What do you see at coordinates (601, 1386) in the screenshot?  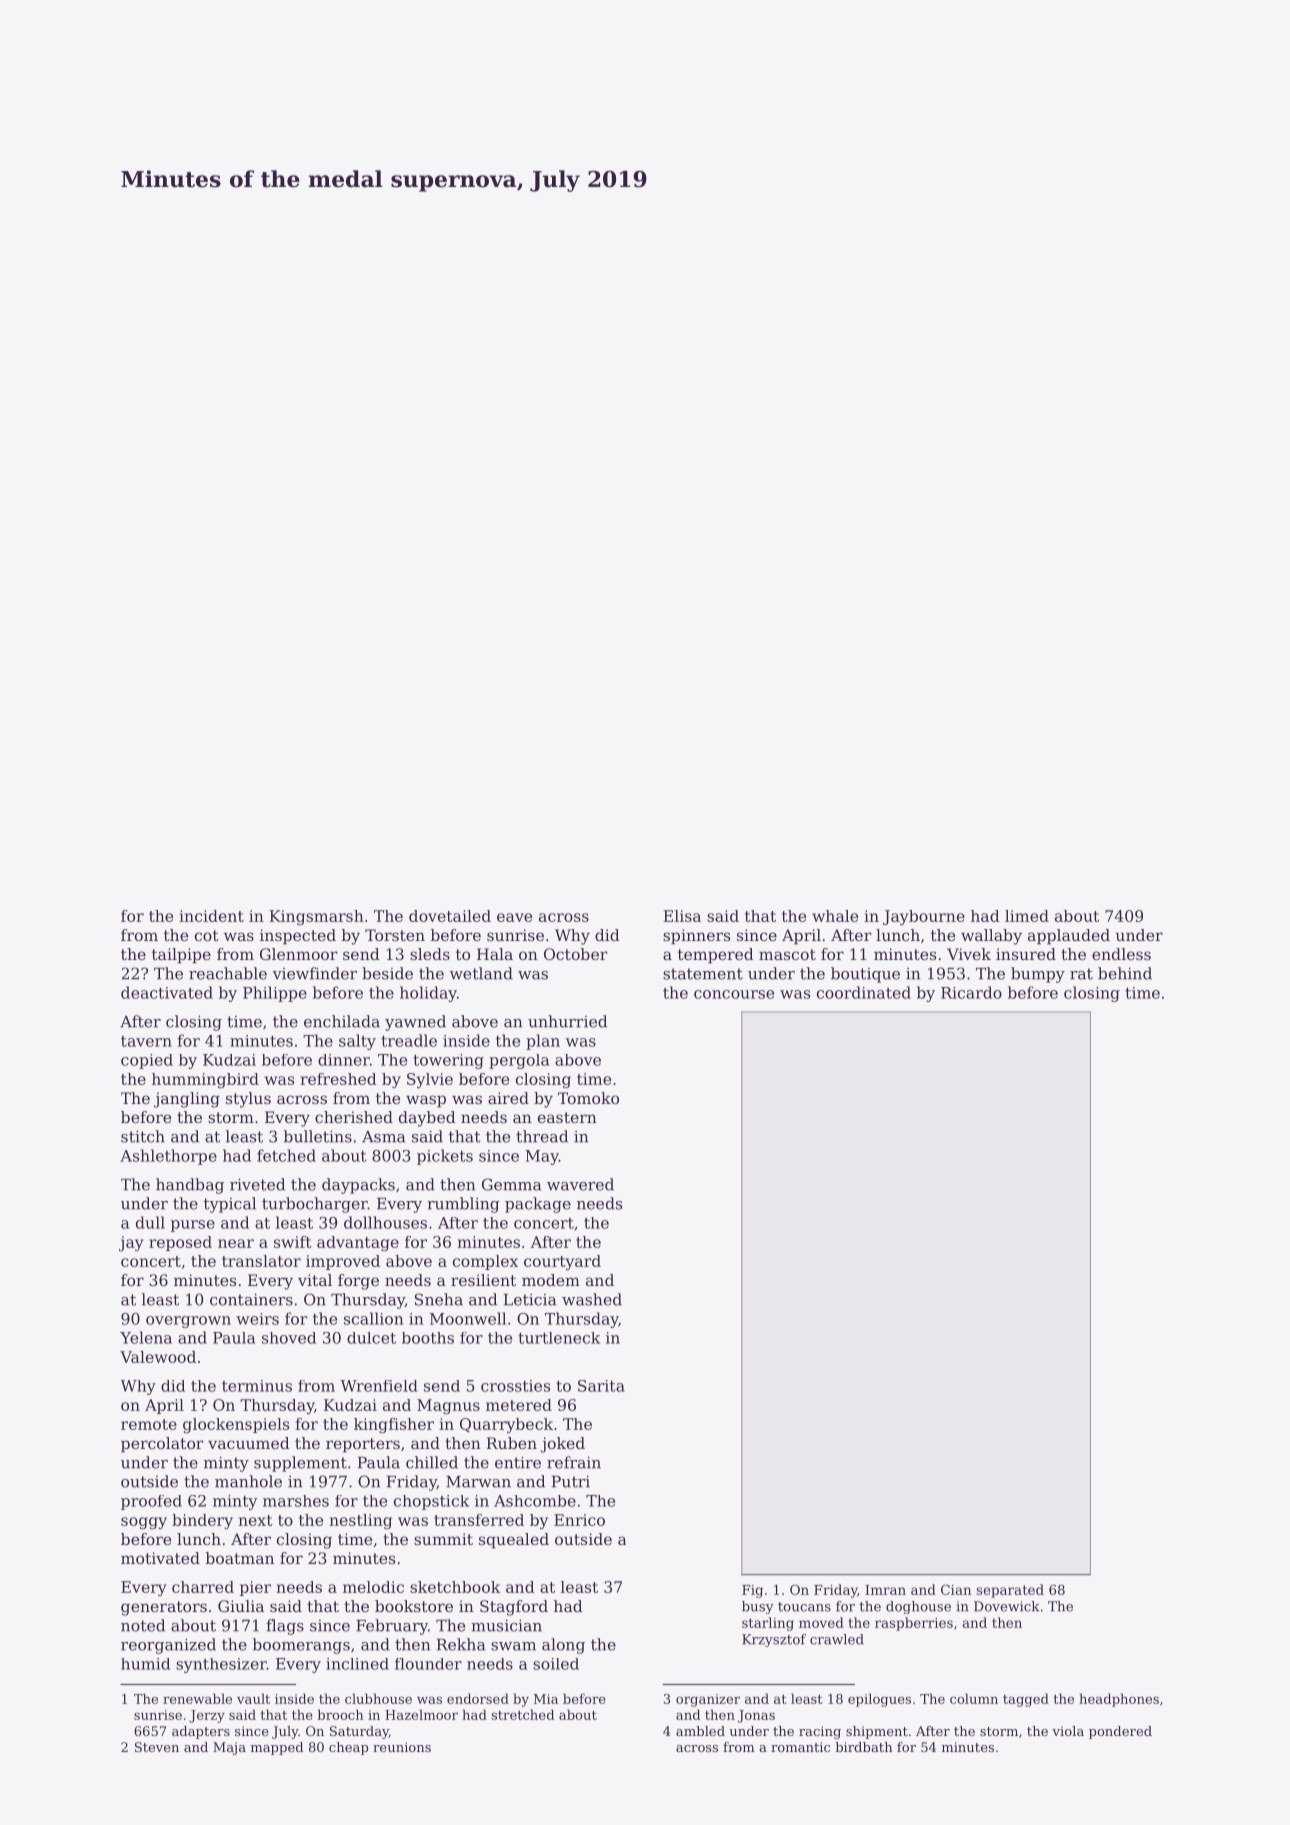 I see `Sarita` at bounding box center [601, 1386].
